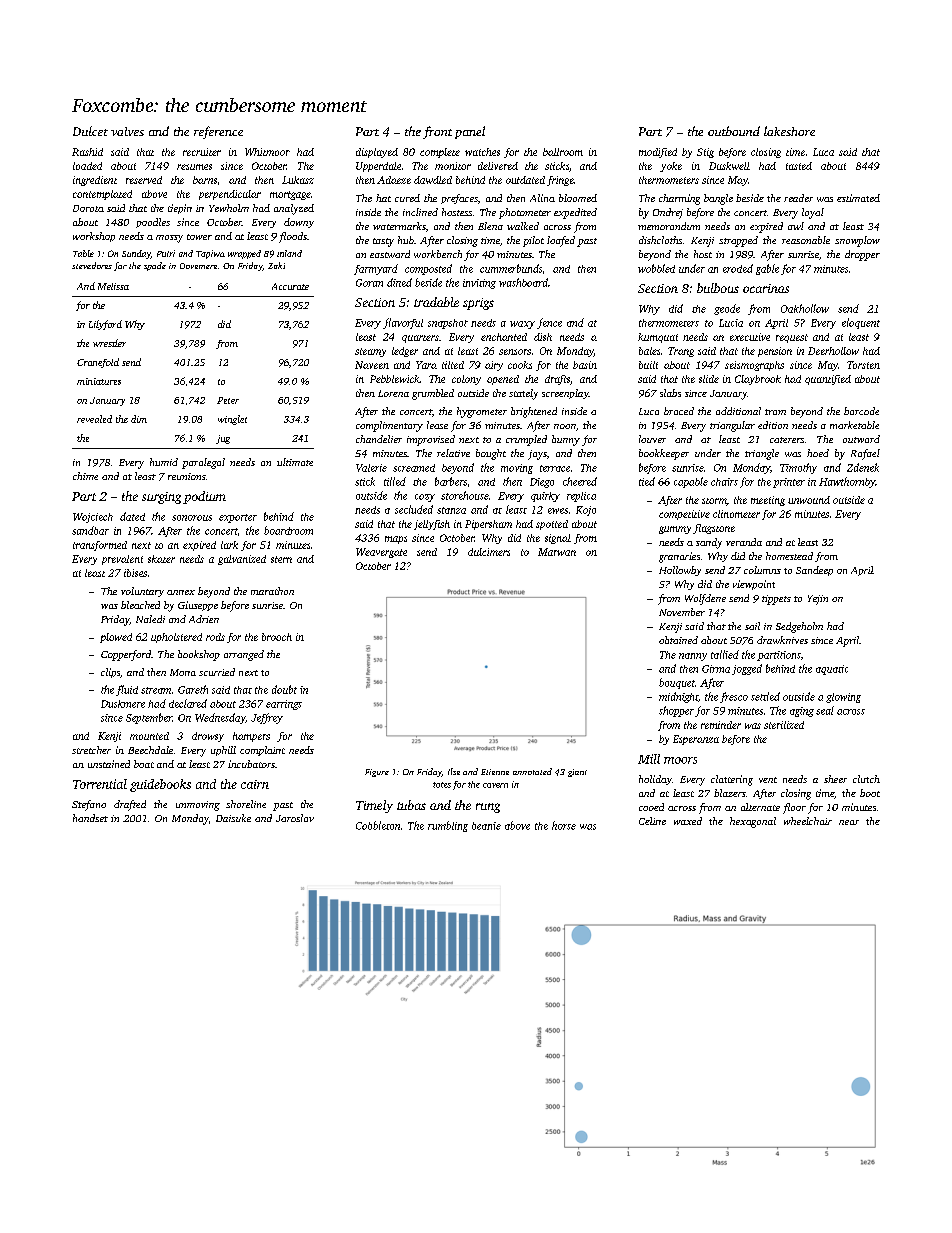 Image resolution: width=952 pixels, height=1233 pixels. Describe the element at coordinates (767, 269) in the screenshot. I see `gable` at that location.
